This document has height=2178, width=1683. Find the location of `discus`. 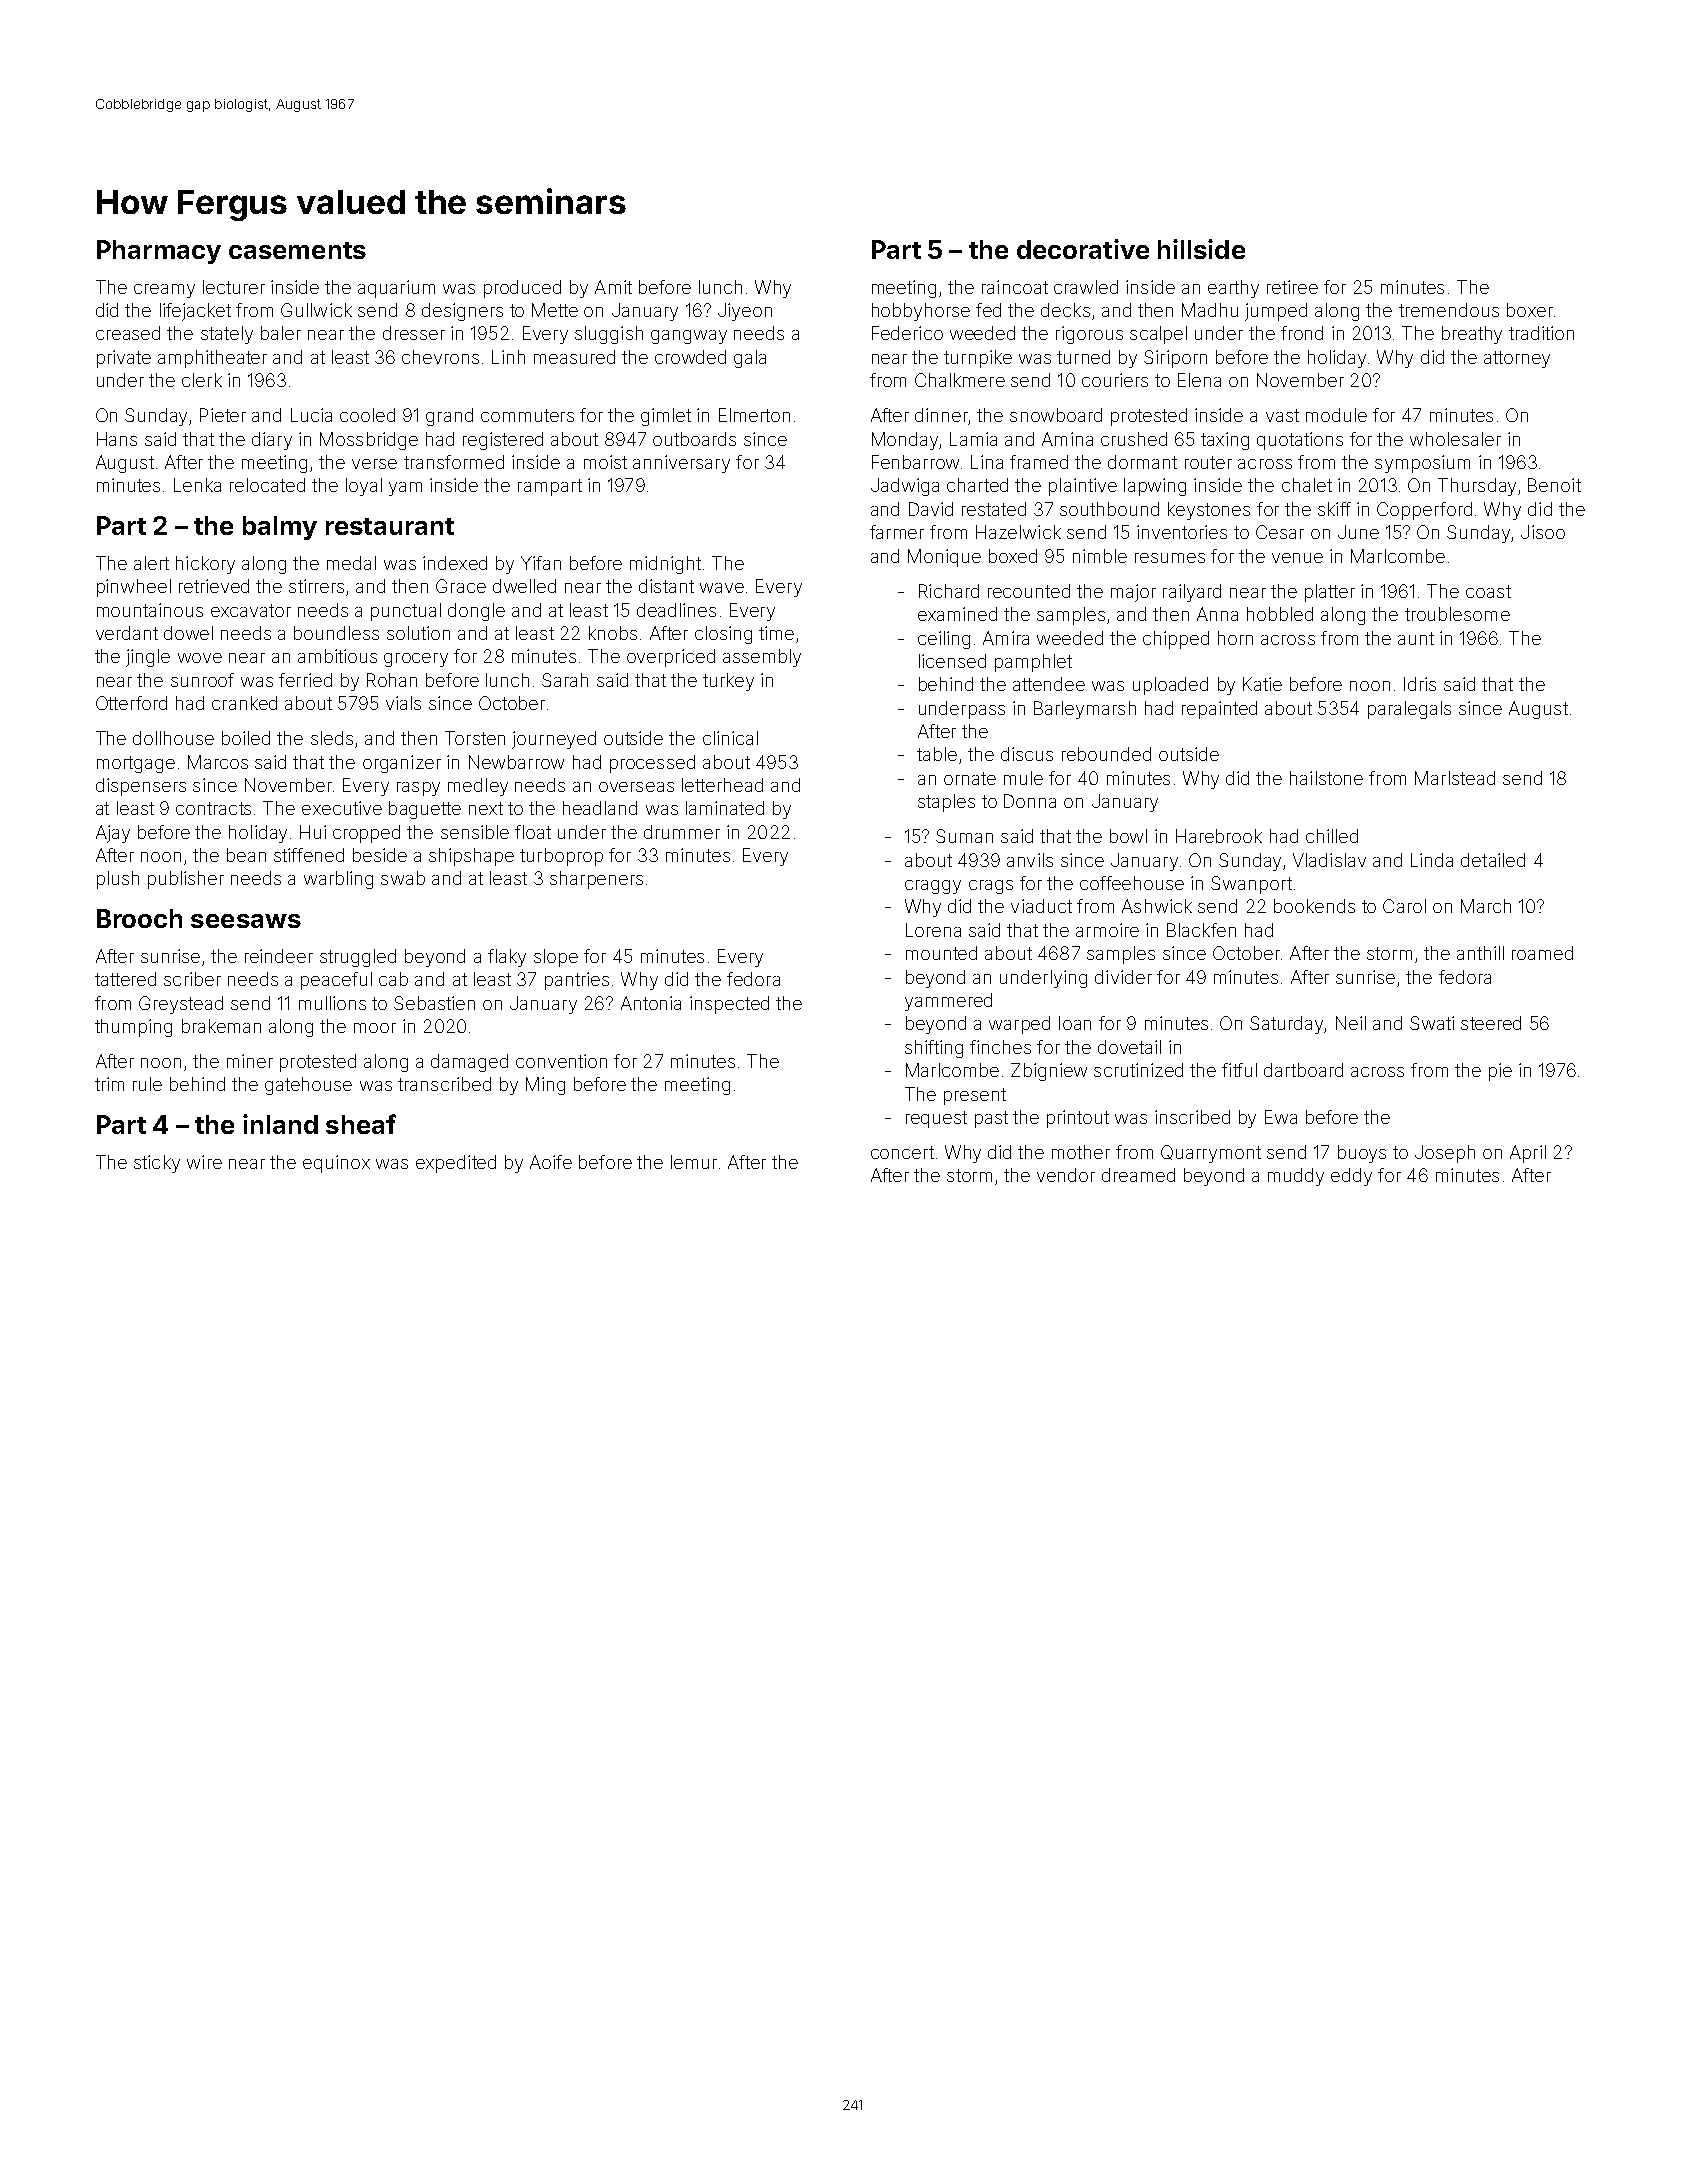

discus is located at coordinates (1027, 754).
